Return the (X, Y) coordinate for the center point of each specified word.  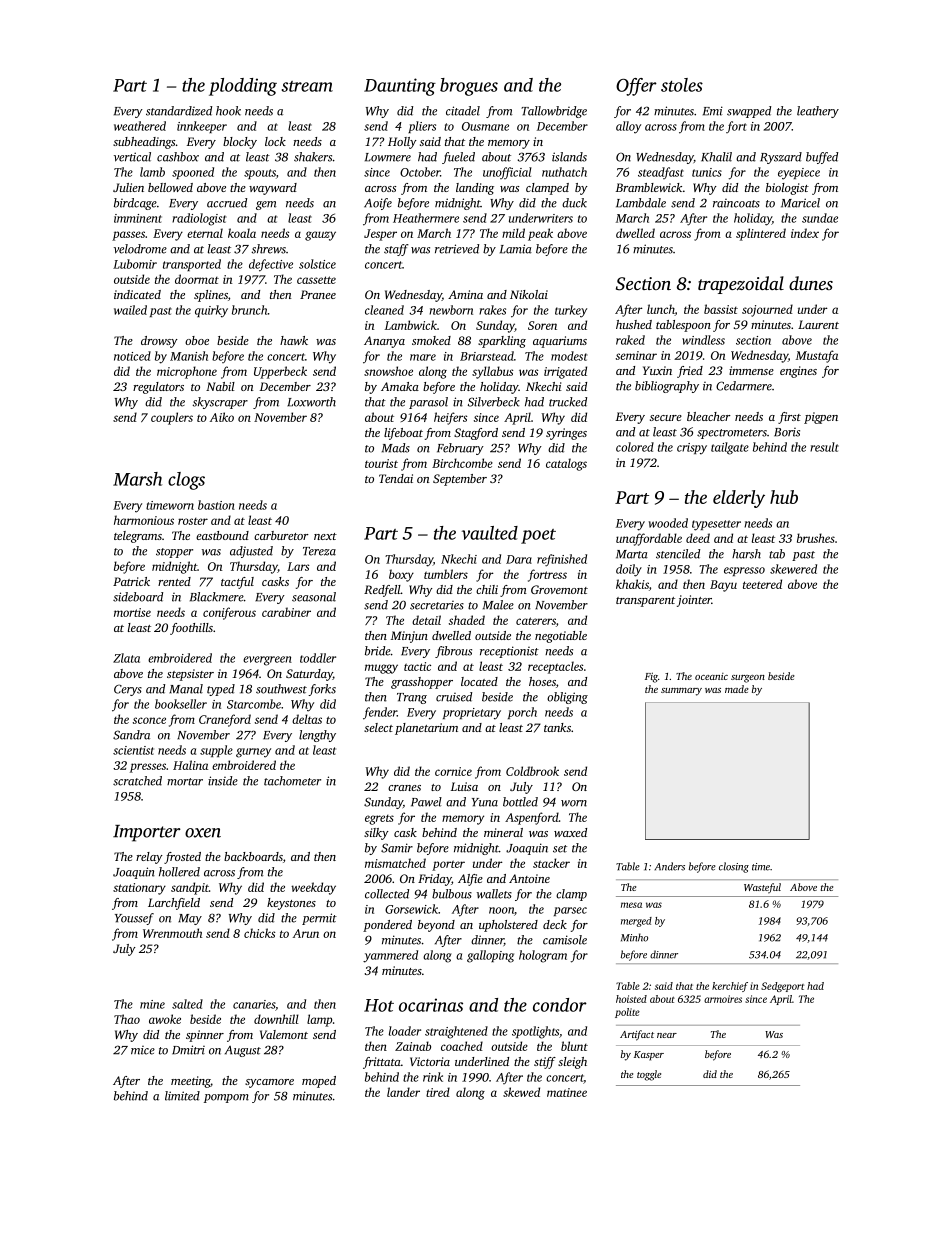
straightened (456, 1032)
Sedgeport (782, 987)
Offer (636, 87)
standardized (179, 111)
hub (784, 497)
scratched (137, 781)
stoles (682, 85)
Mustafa (817, 356)
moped (319, 1082)
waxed (570, 832)
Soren (542, 325)
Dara (519, 559)
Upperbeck (280, 372)
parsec (570, 911)
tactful (237, 583)
